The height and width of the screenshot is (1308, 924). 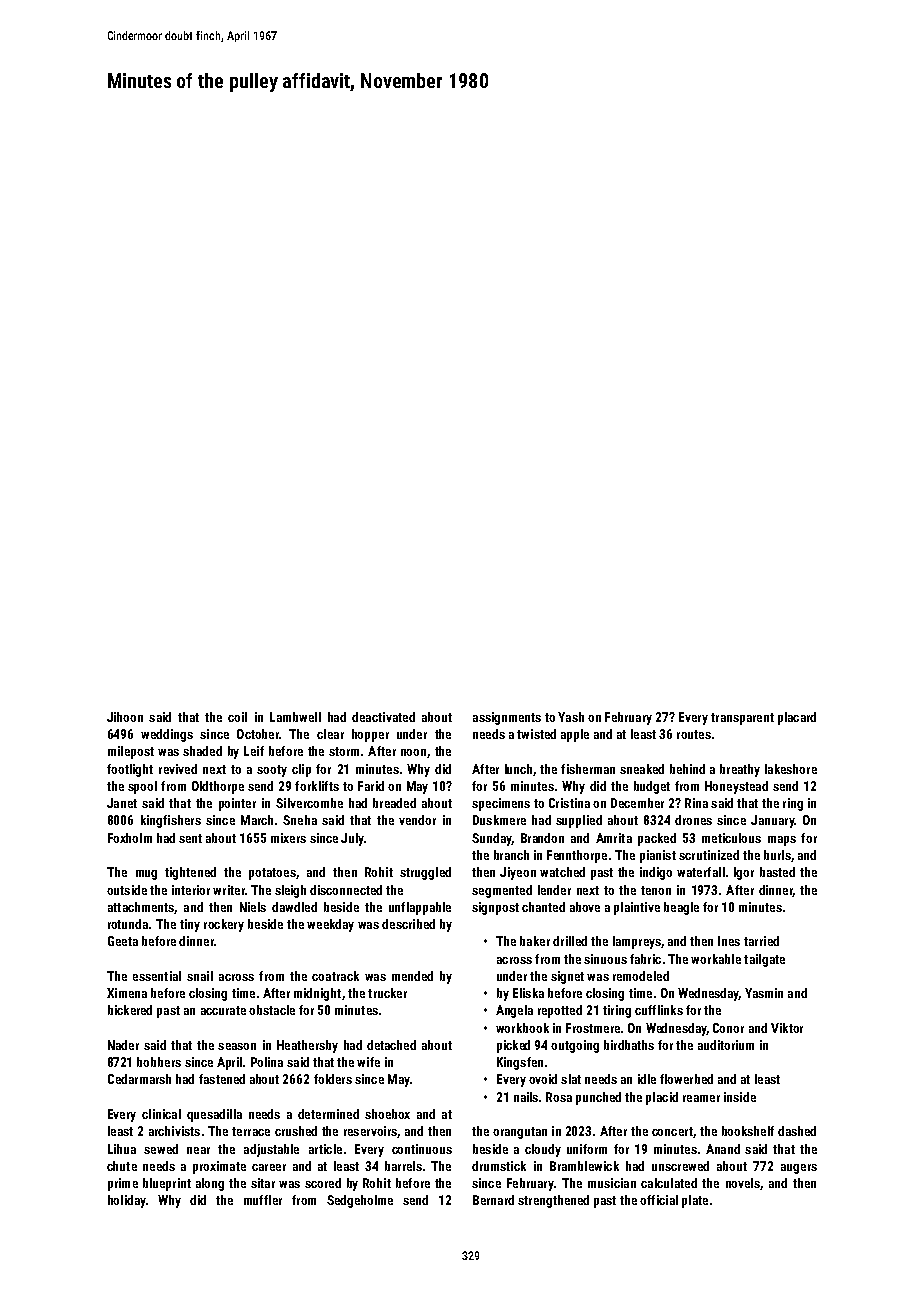 What do you see at coordinates (161, 1114) in the screenshot?
I see `clinical` at bounding box center [161, 1114].
